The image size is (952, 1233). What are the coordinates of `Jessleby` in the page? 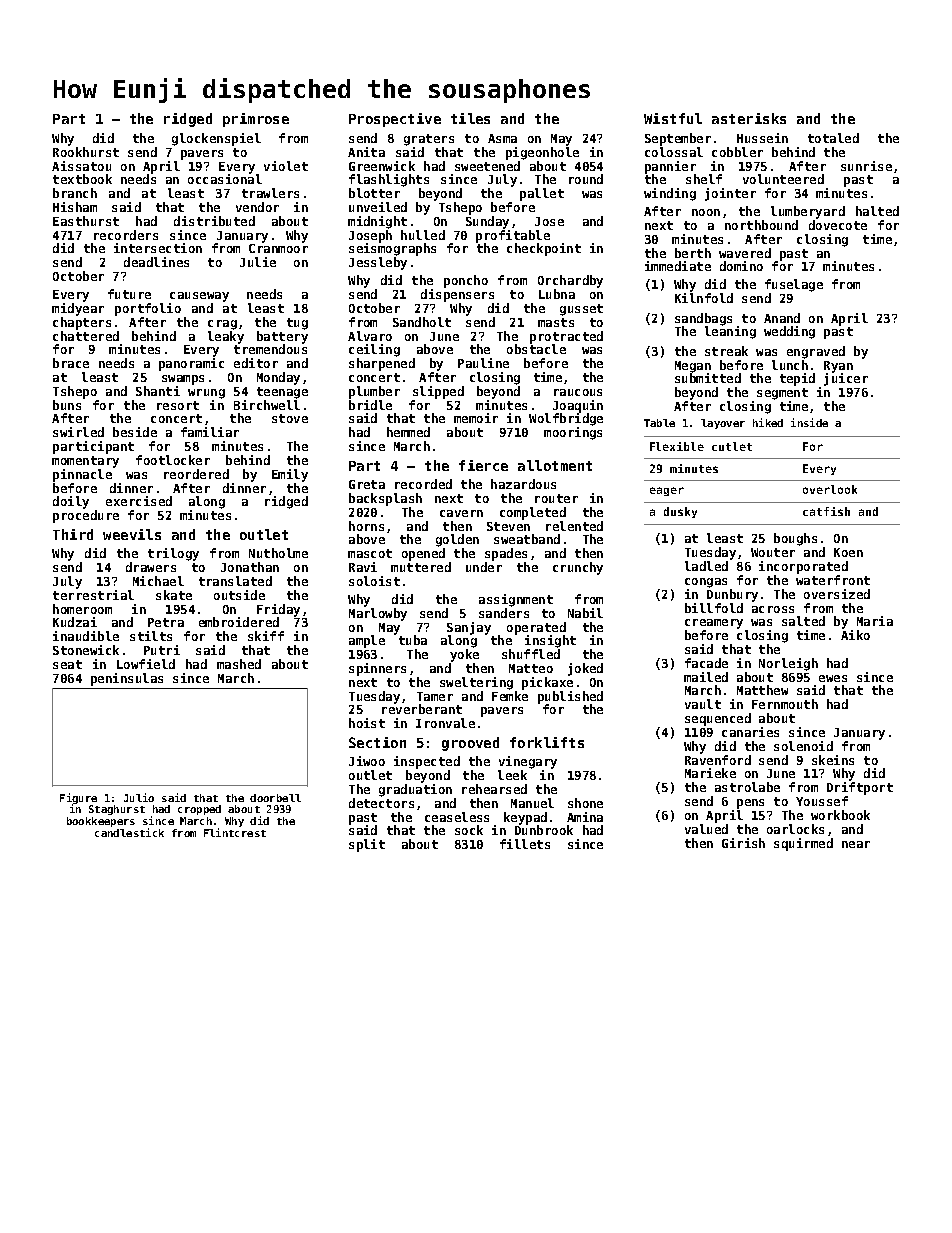 It's located at (378, 263).
